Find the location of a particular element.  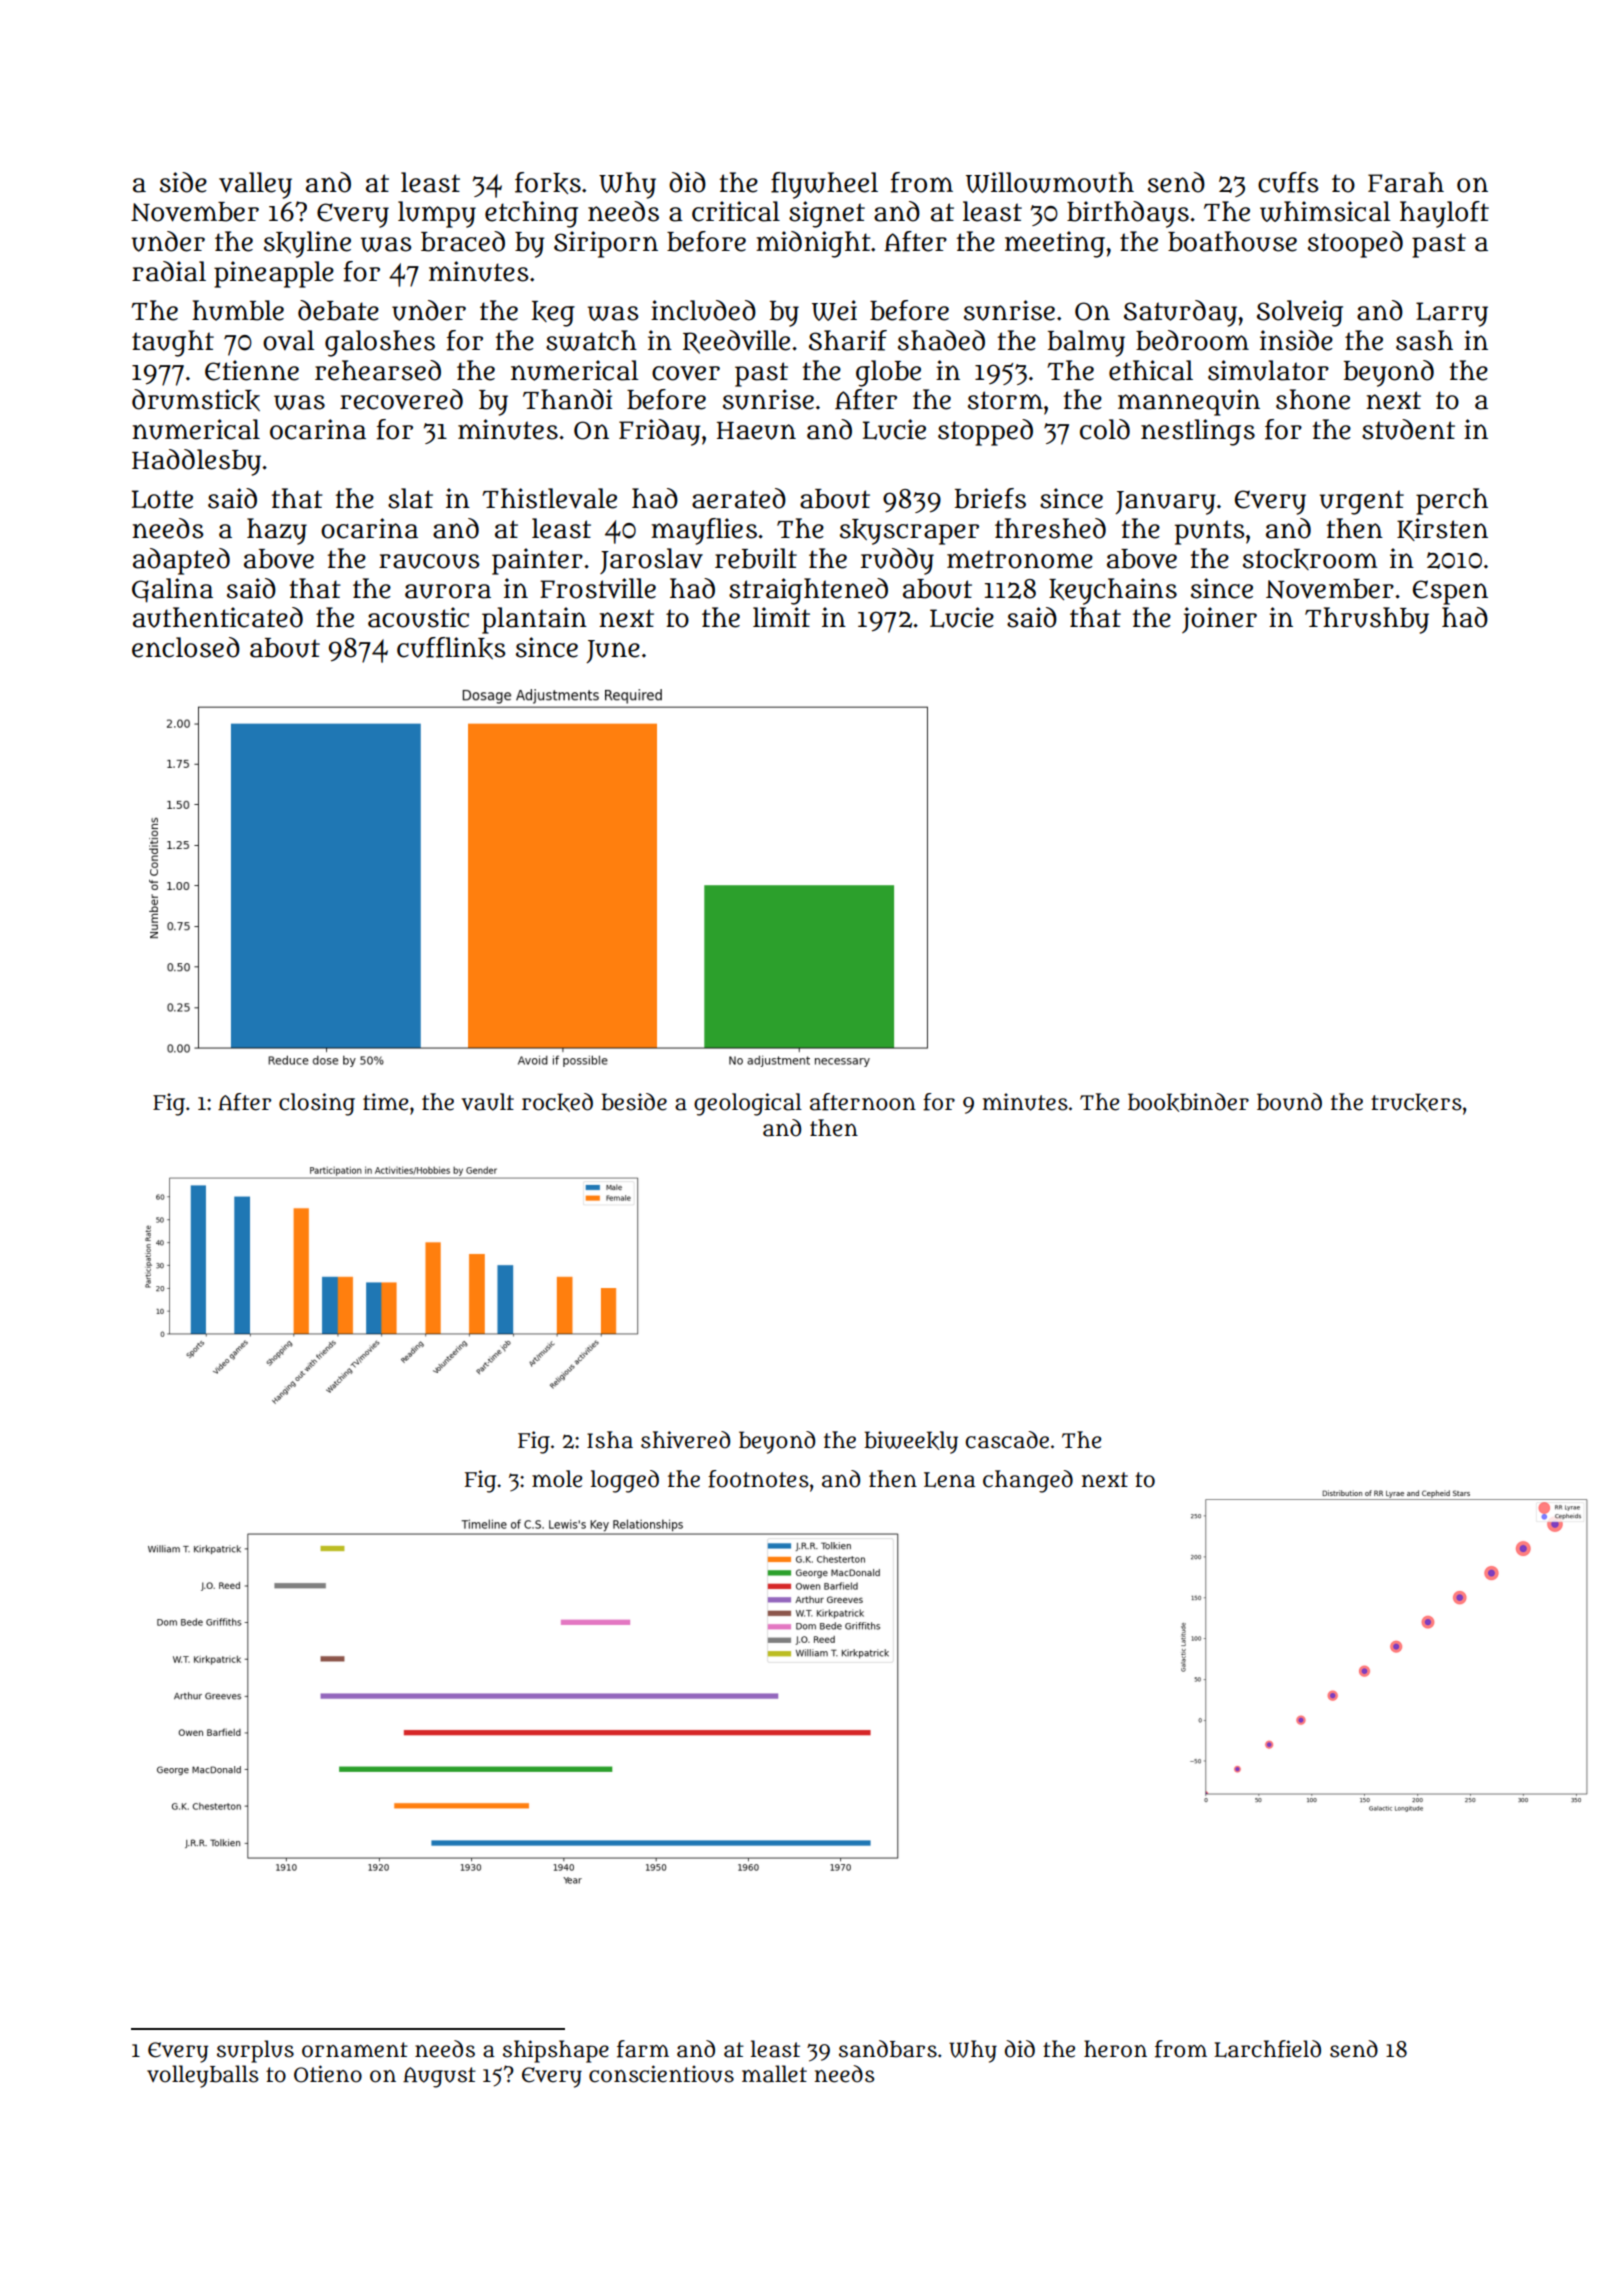

Farah is located at coordinates (1406, 182).
